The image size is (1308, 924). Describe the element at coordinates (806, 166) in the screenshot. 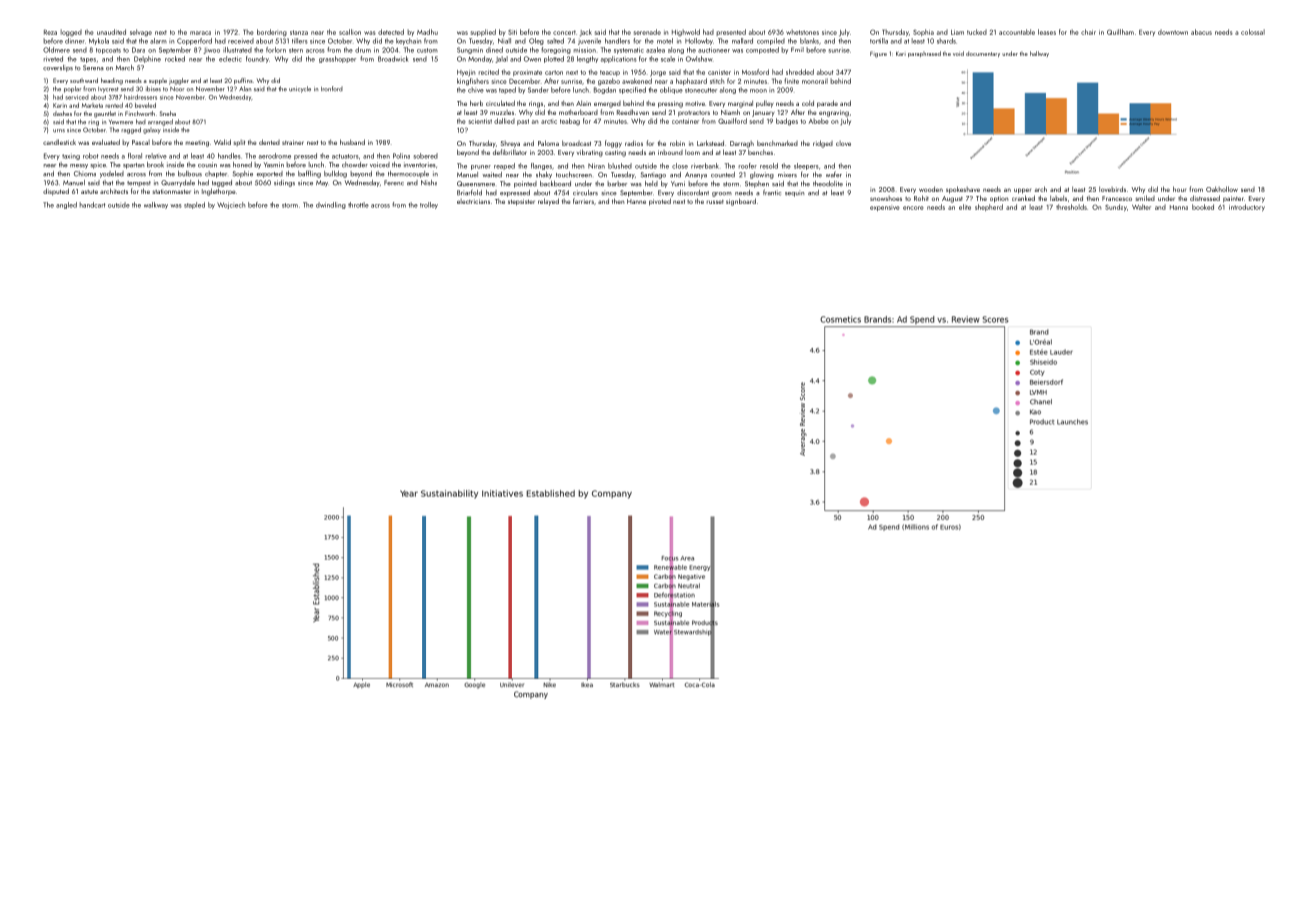

I see `sleepers` at that location.
